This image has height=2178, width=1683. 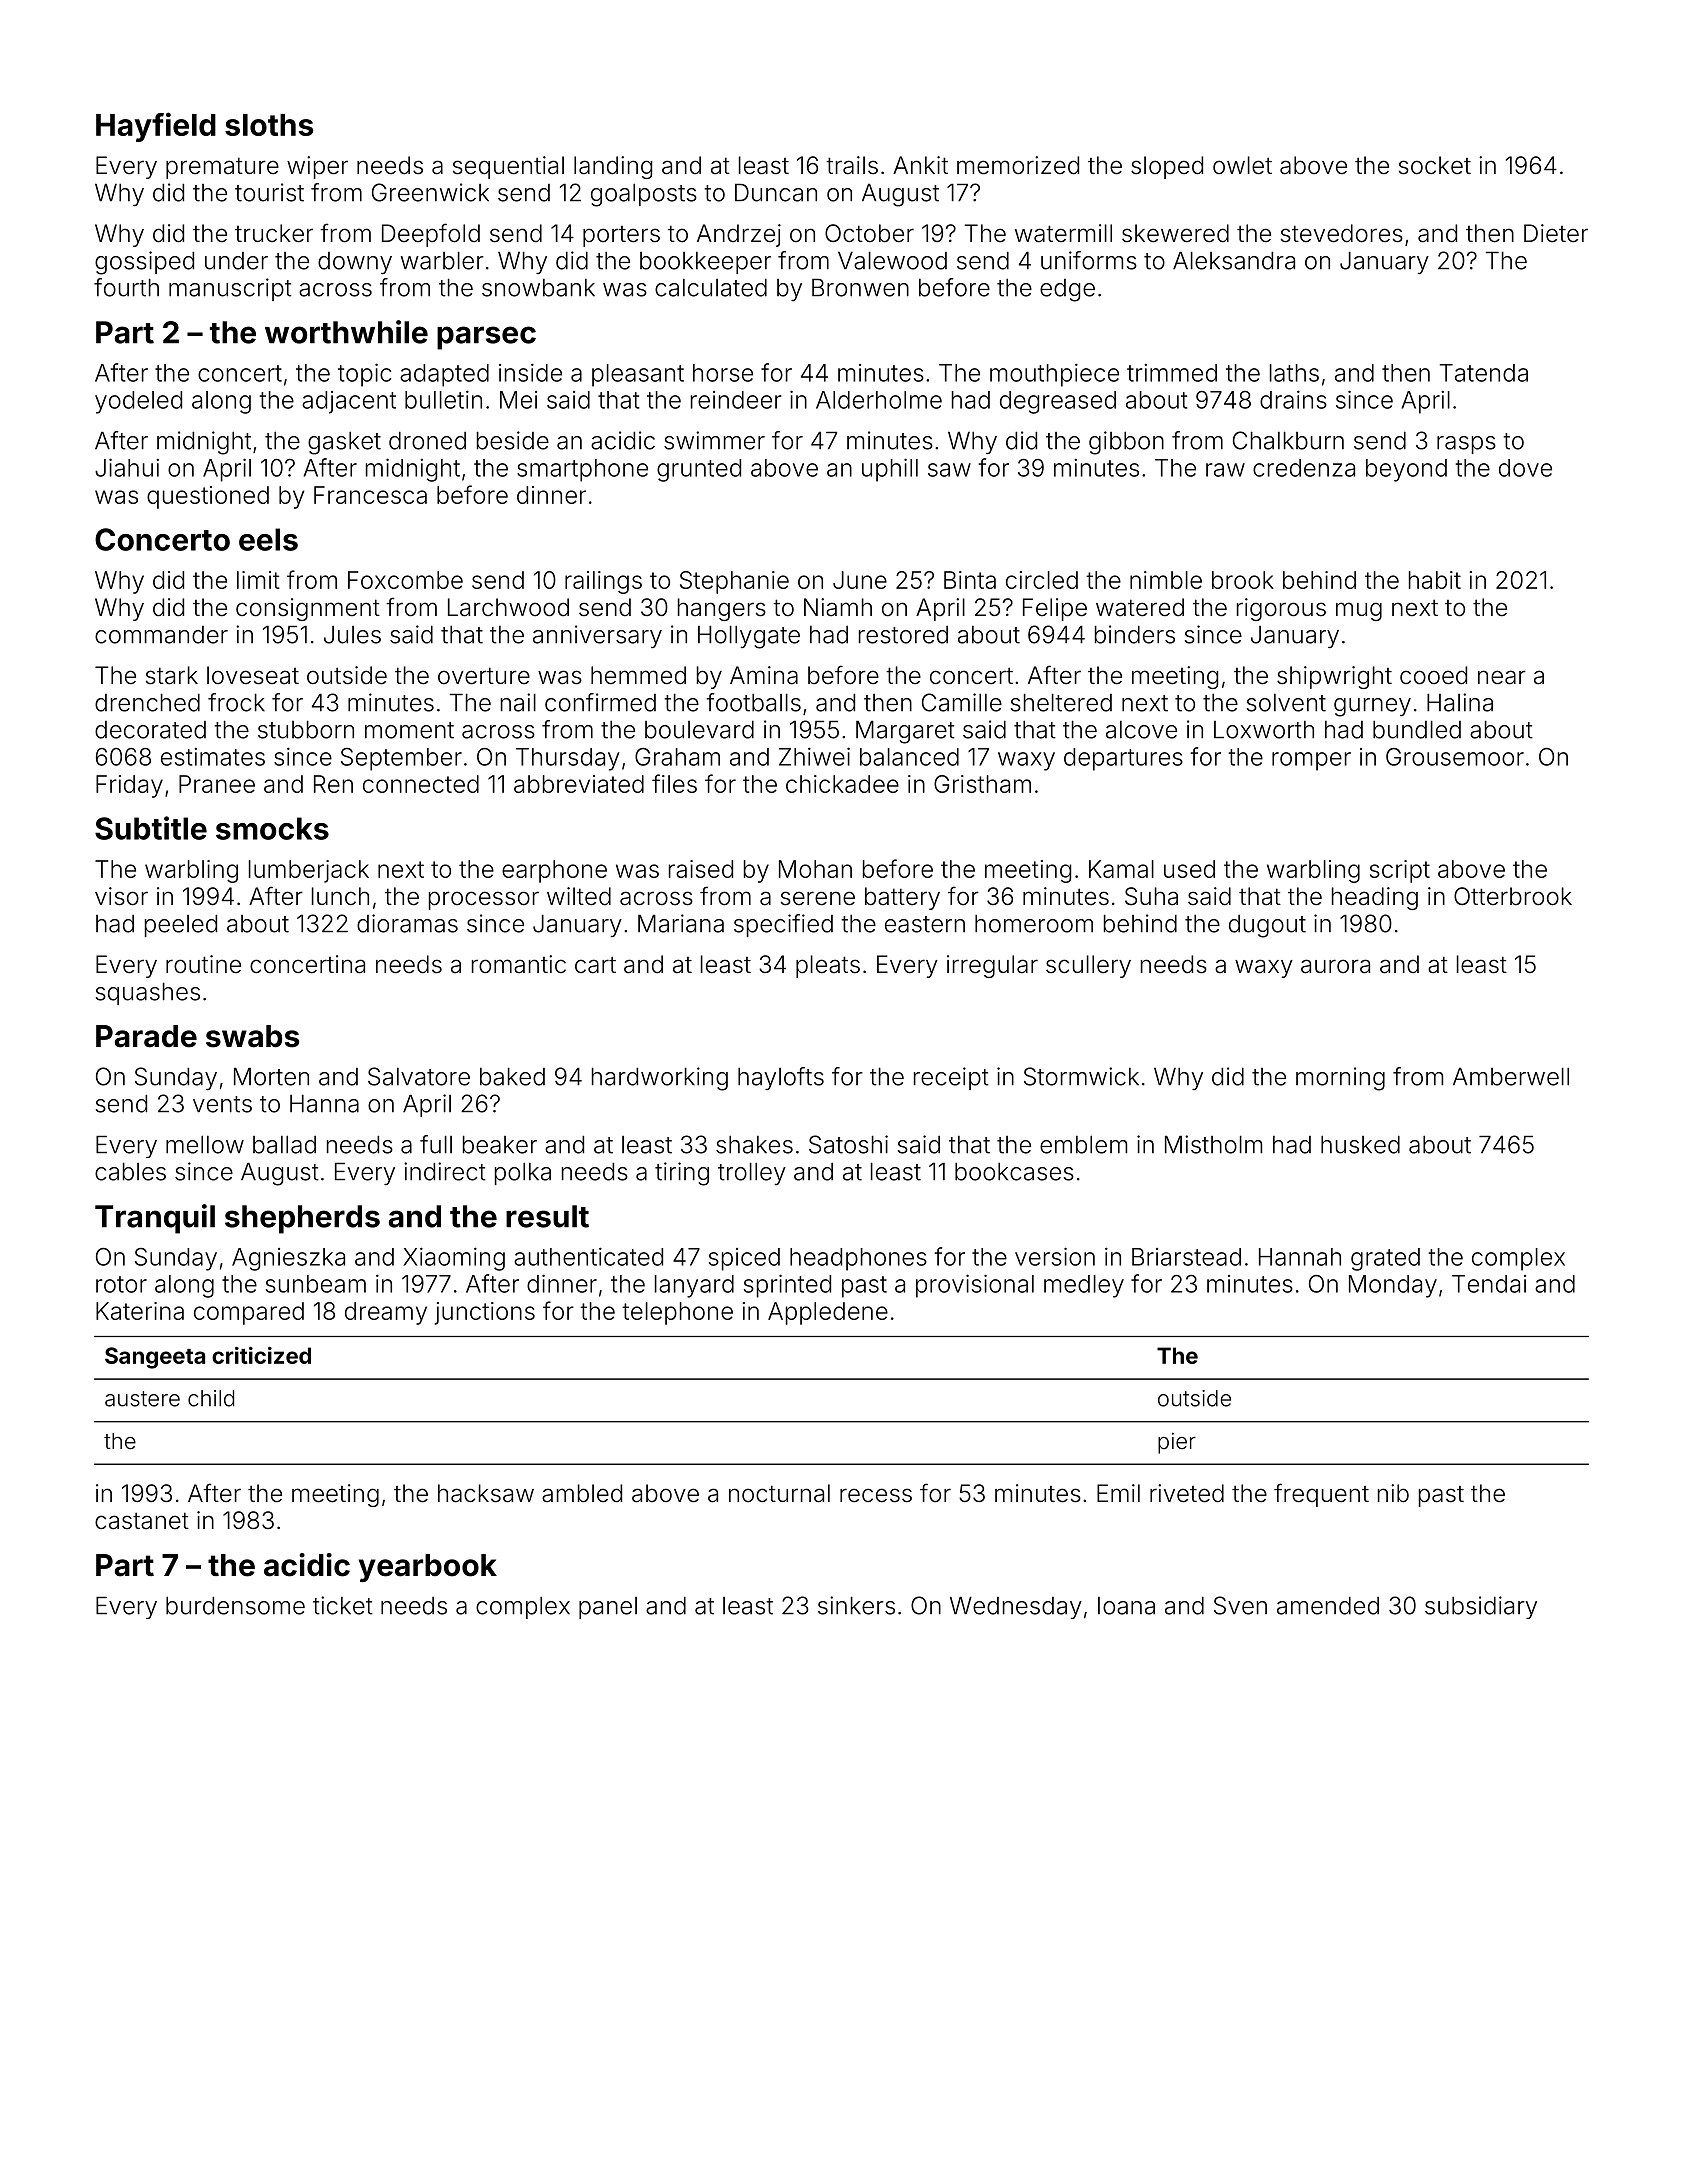 I want to click on nimble, so click(x=1166, y=580).
